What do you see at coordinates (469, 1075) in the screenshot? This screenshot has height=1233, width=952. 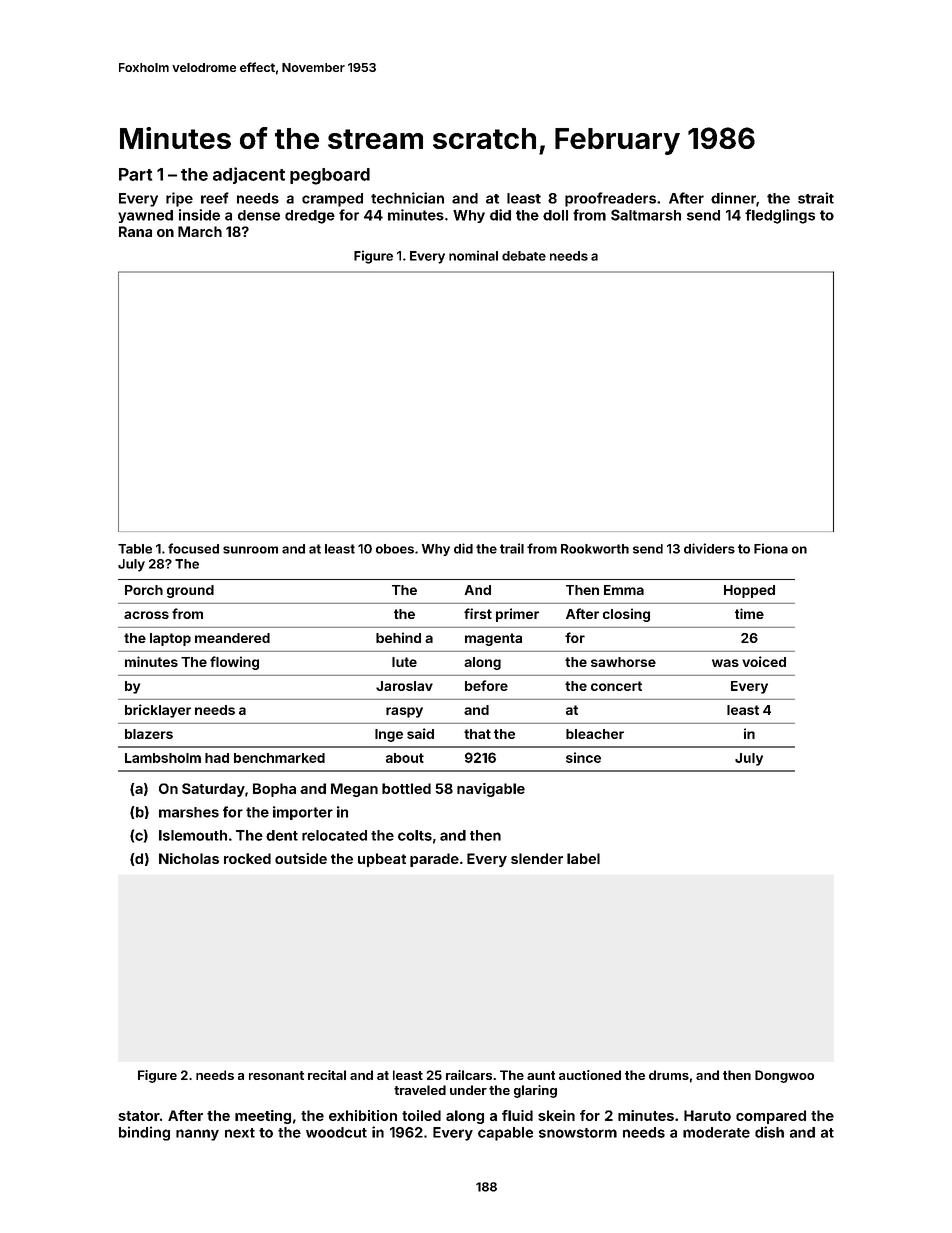 I see `railcars` at bounding box center [469, 1075].
